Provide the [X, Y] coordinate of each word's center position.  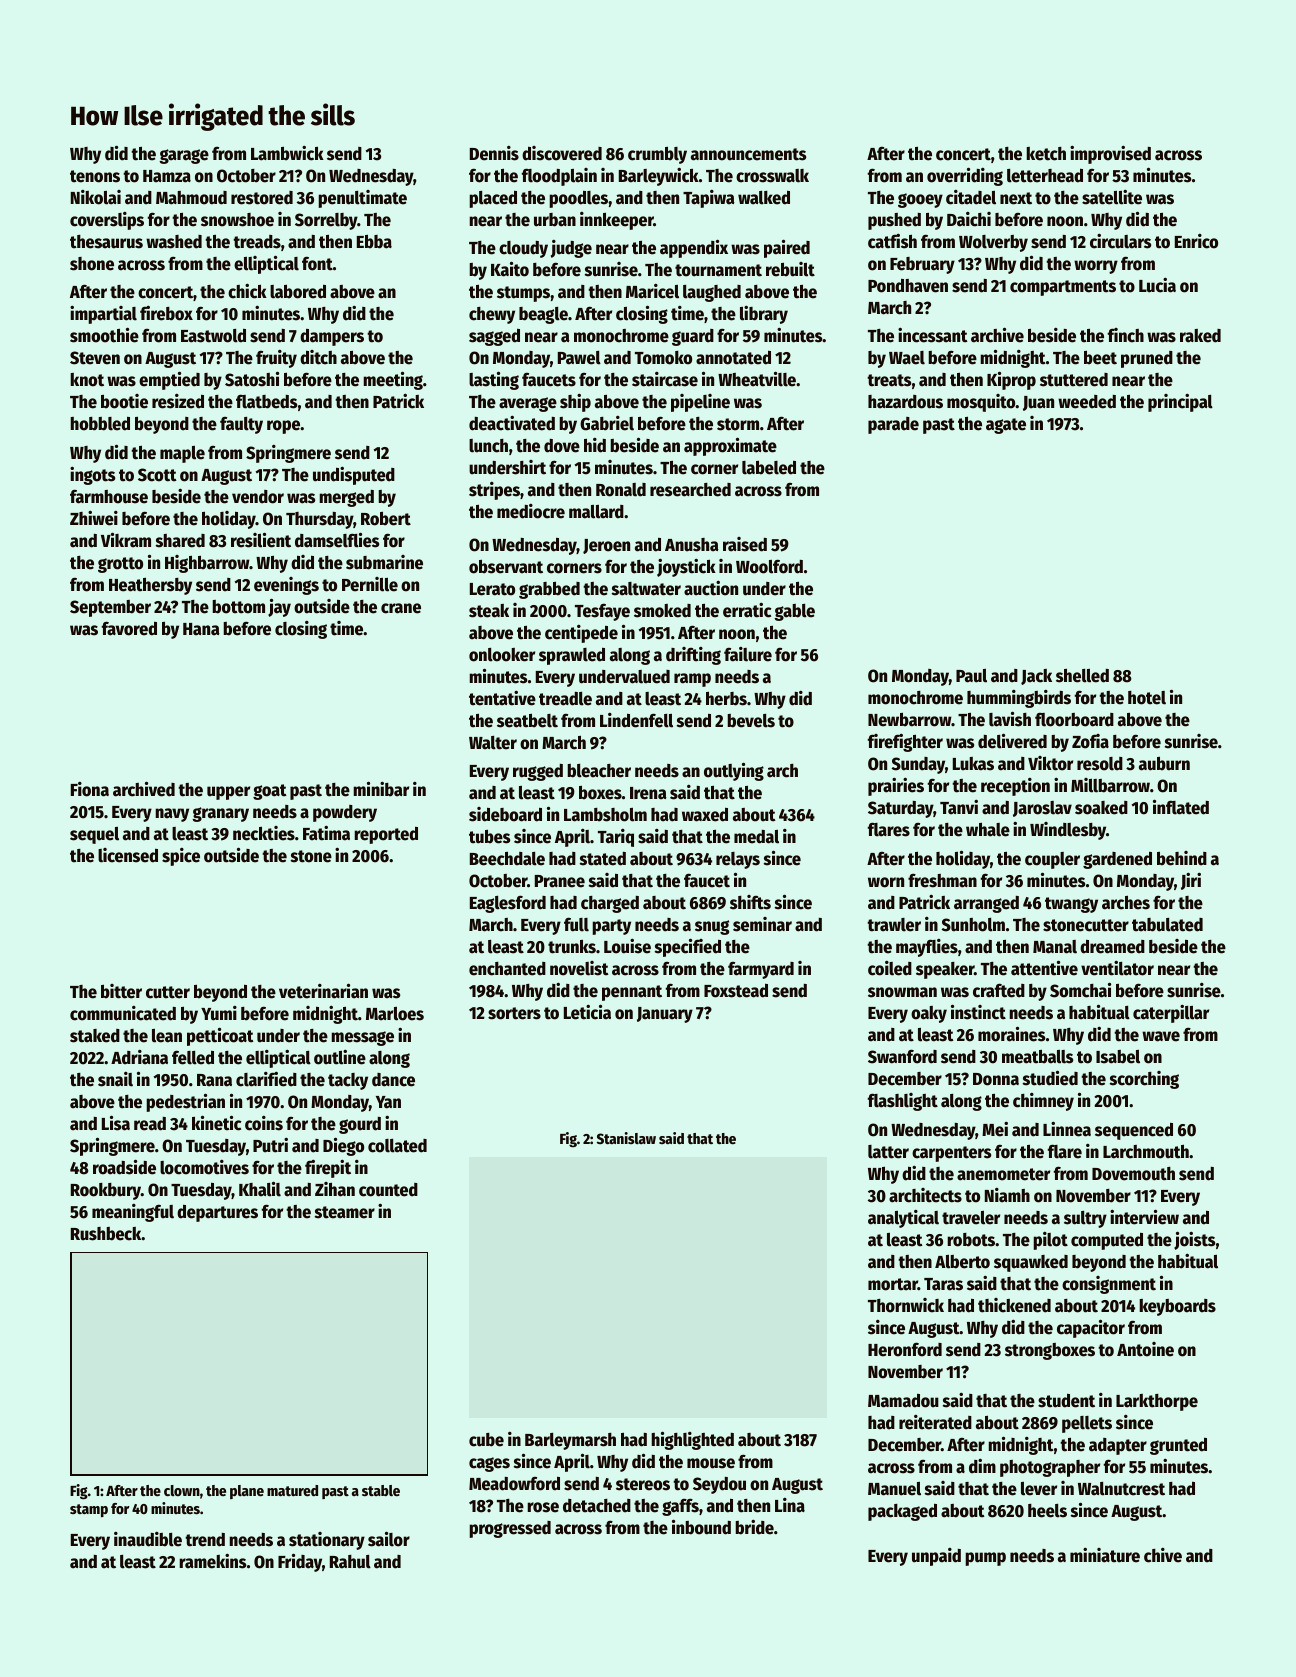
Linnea [1067, 1129]
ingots [92, 476]
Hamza [167, 176]
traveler [971, 1218]
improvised [1110, 155]
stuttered [1074, 380]
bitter [121, 991]
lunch [488, 446]
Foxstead [736, 991]
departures [217, 1213]
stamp [89, 1510]
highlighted [692, 1440]
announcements [748, 154]
